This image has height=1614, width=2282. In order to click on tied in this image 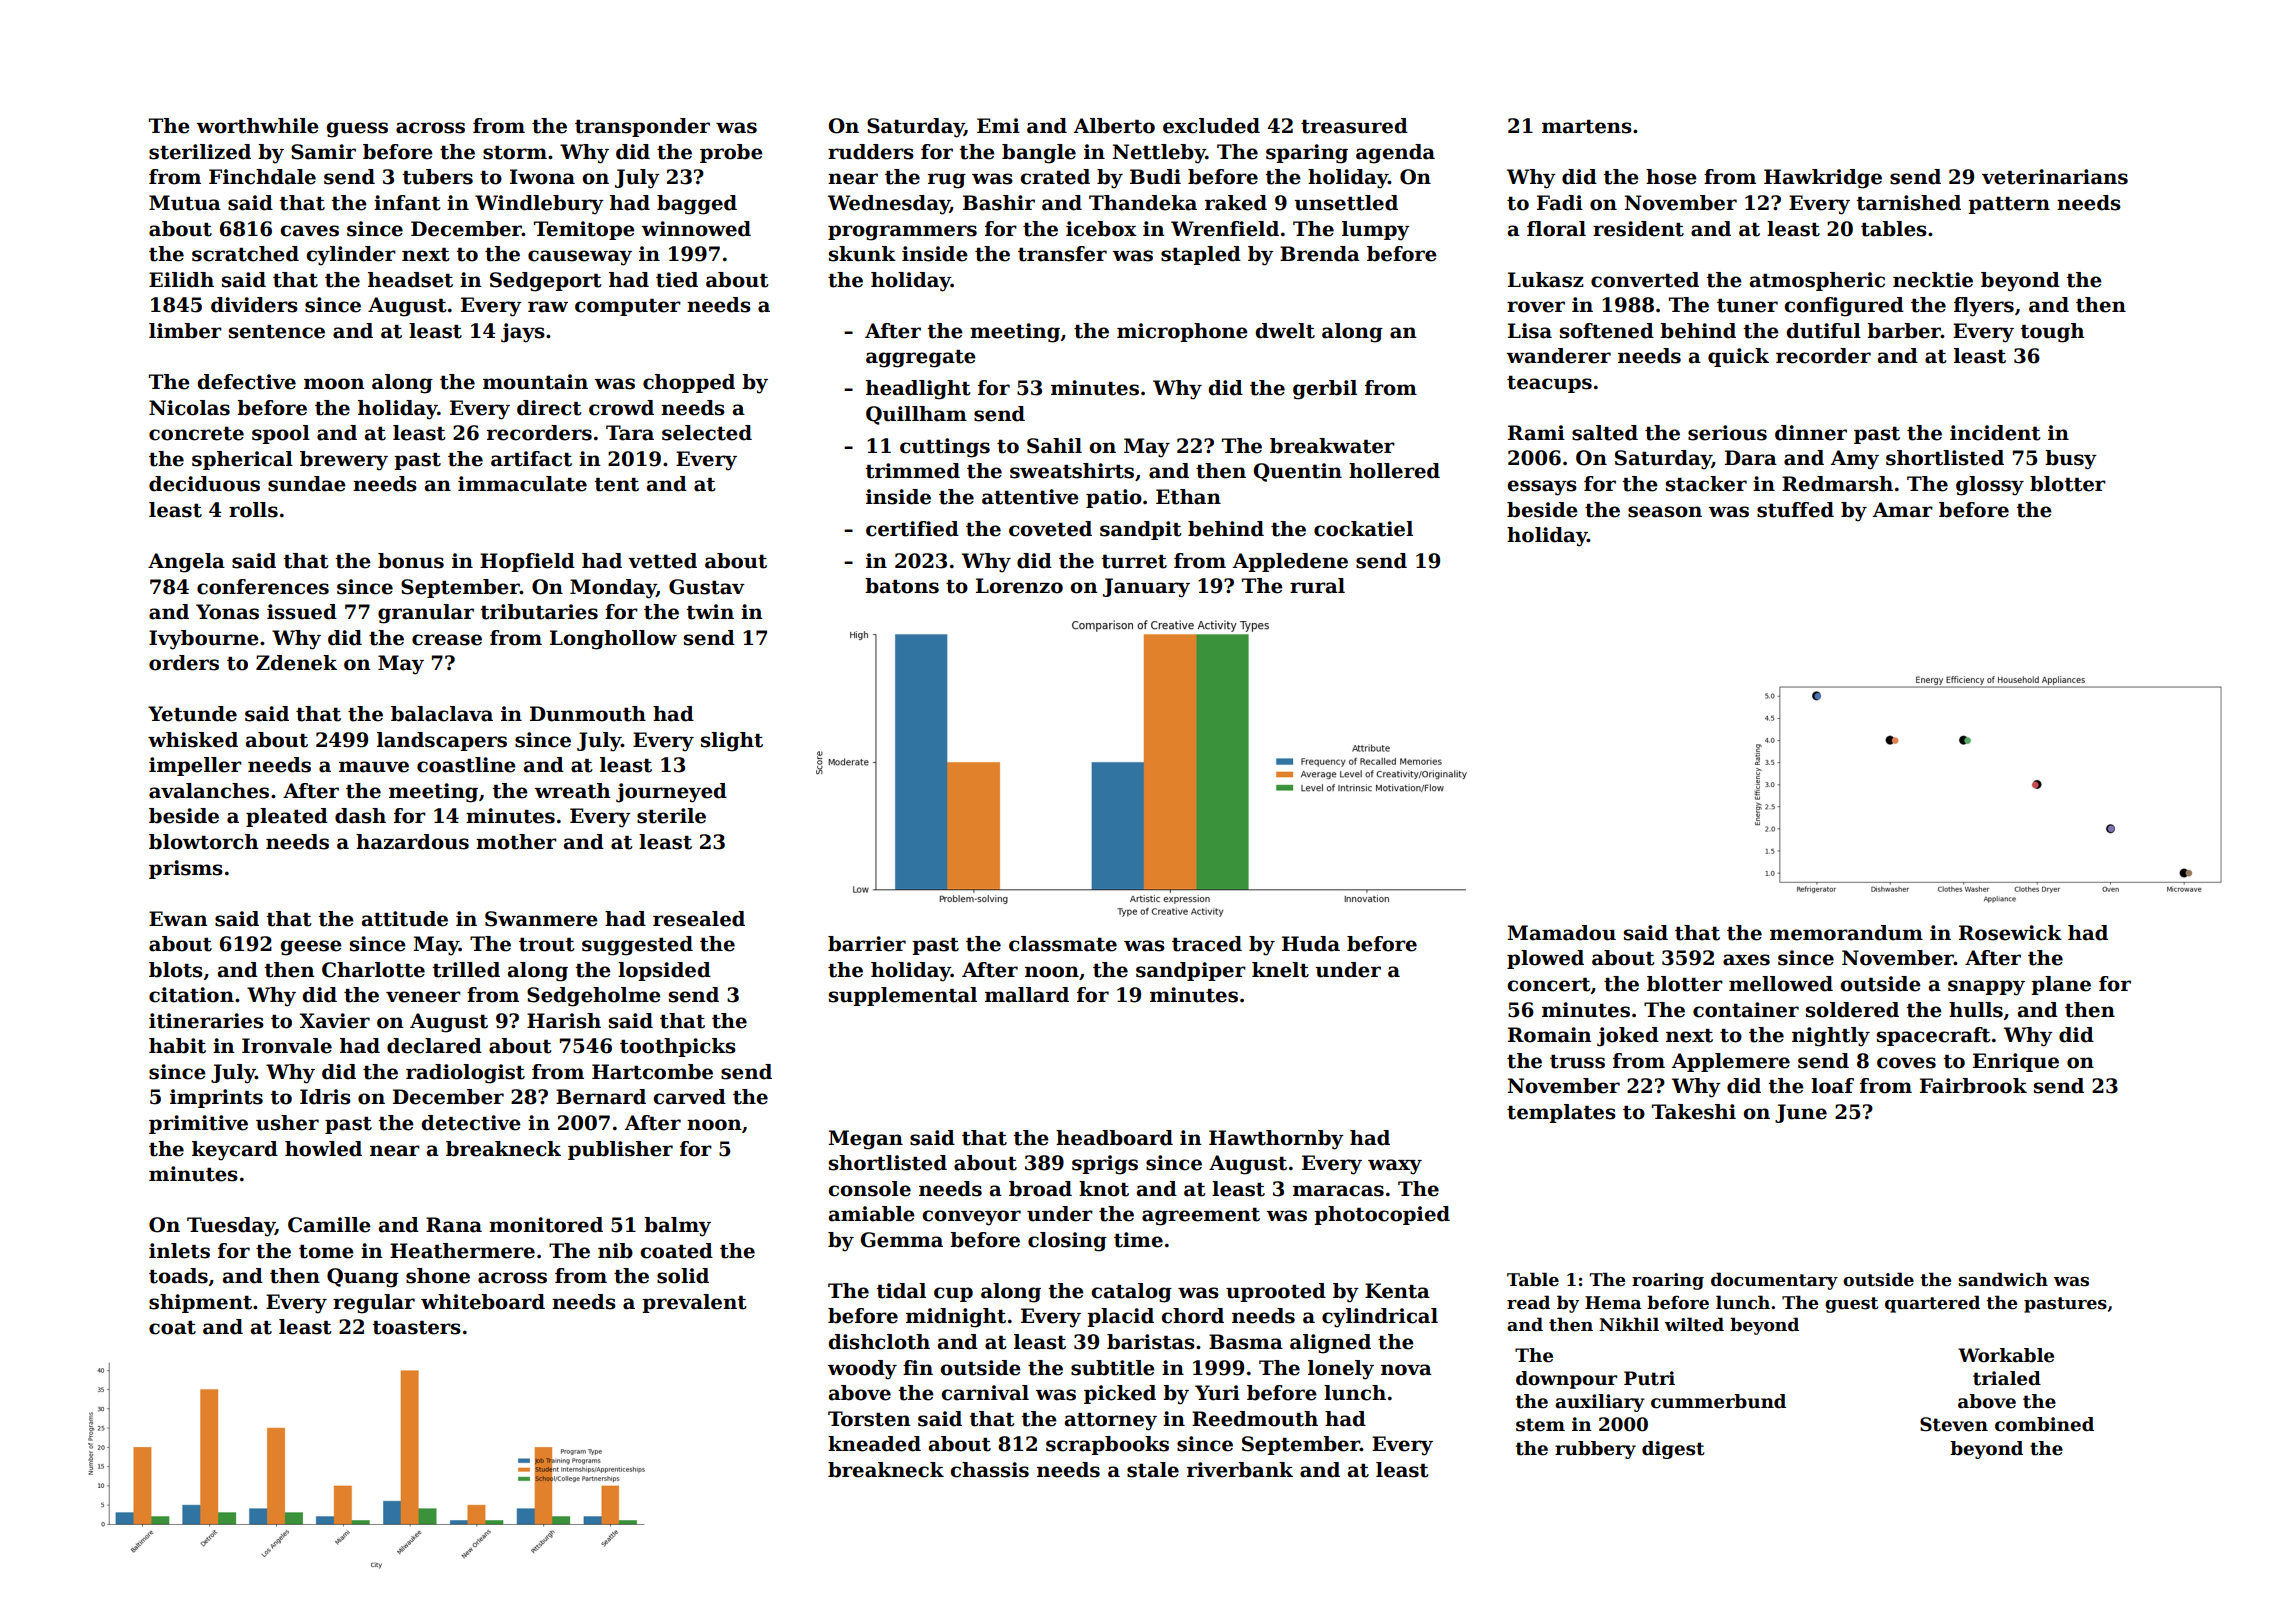, I will do `click(677, 280)`.
